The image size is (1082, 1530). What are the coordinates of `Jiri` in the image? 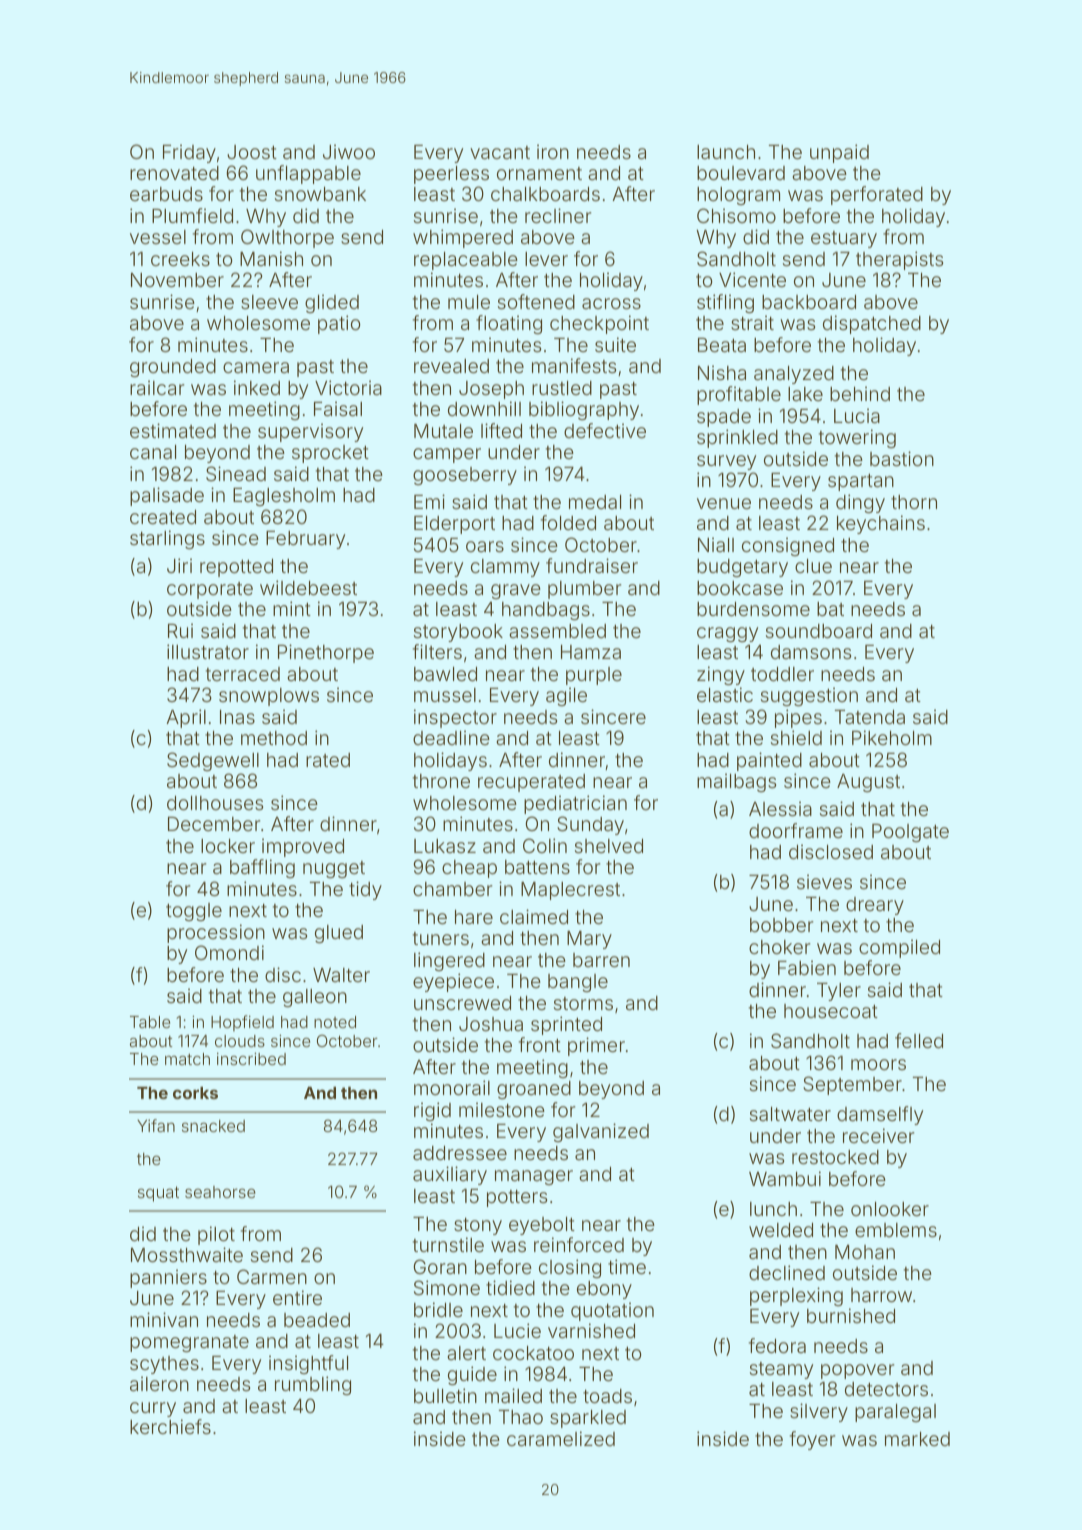 It's located at (179, 565).
